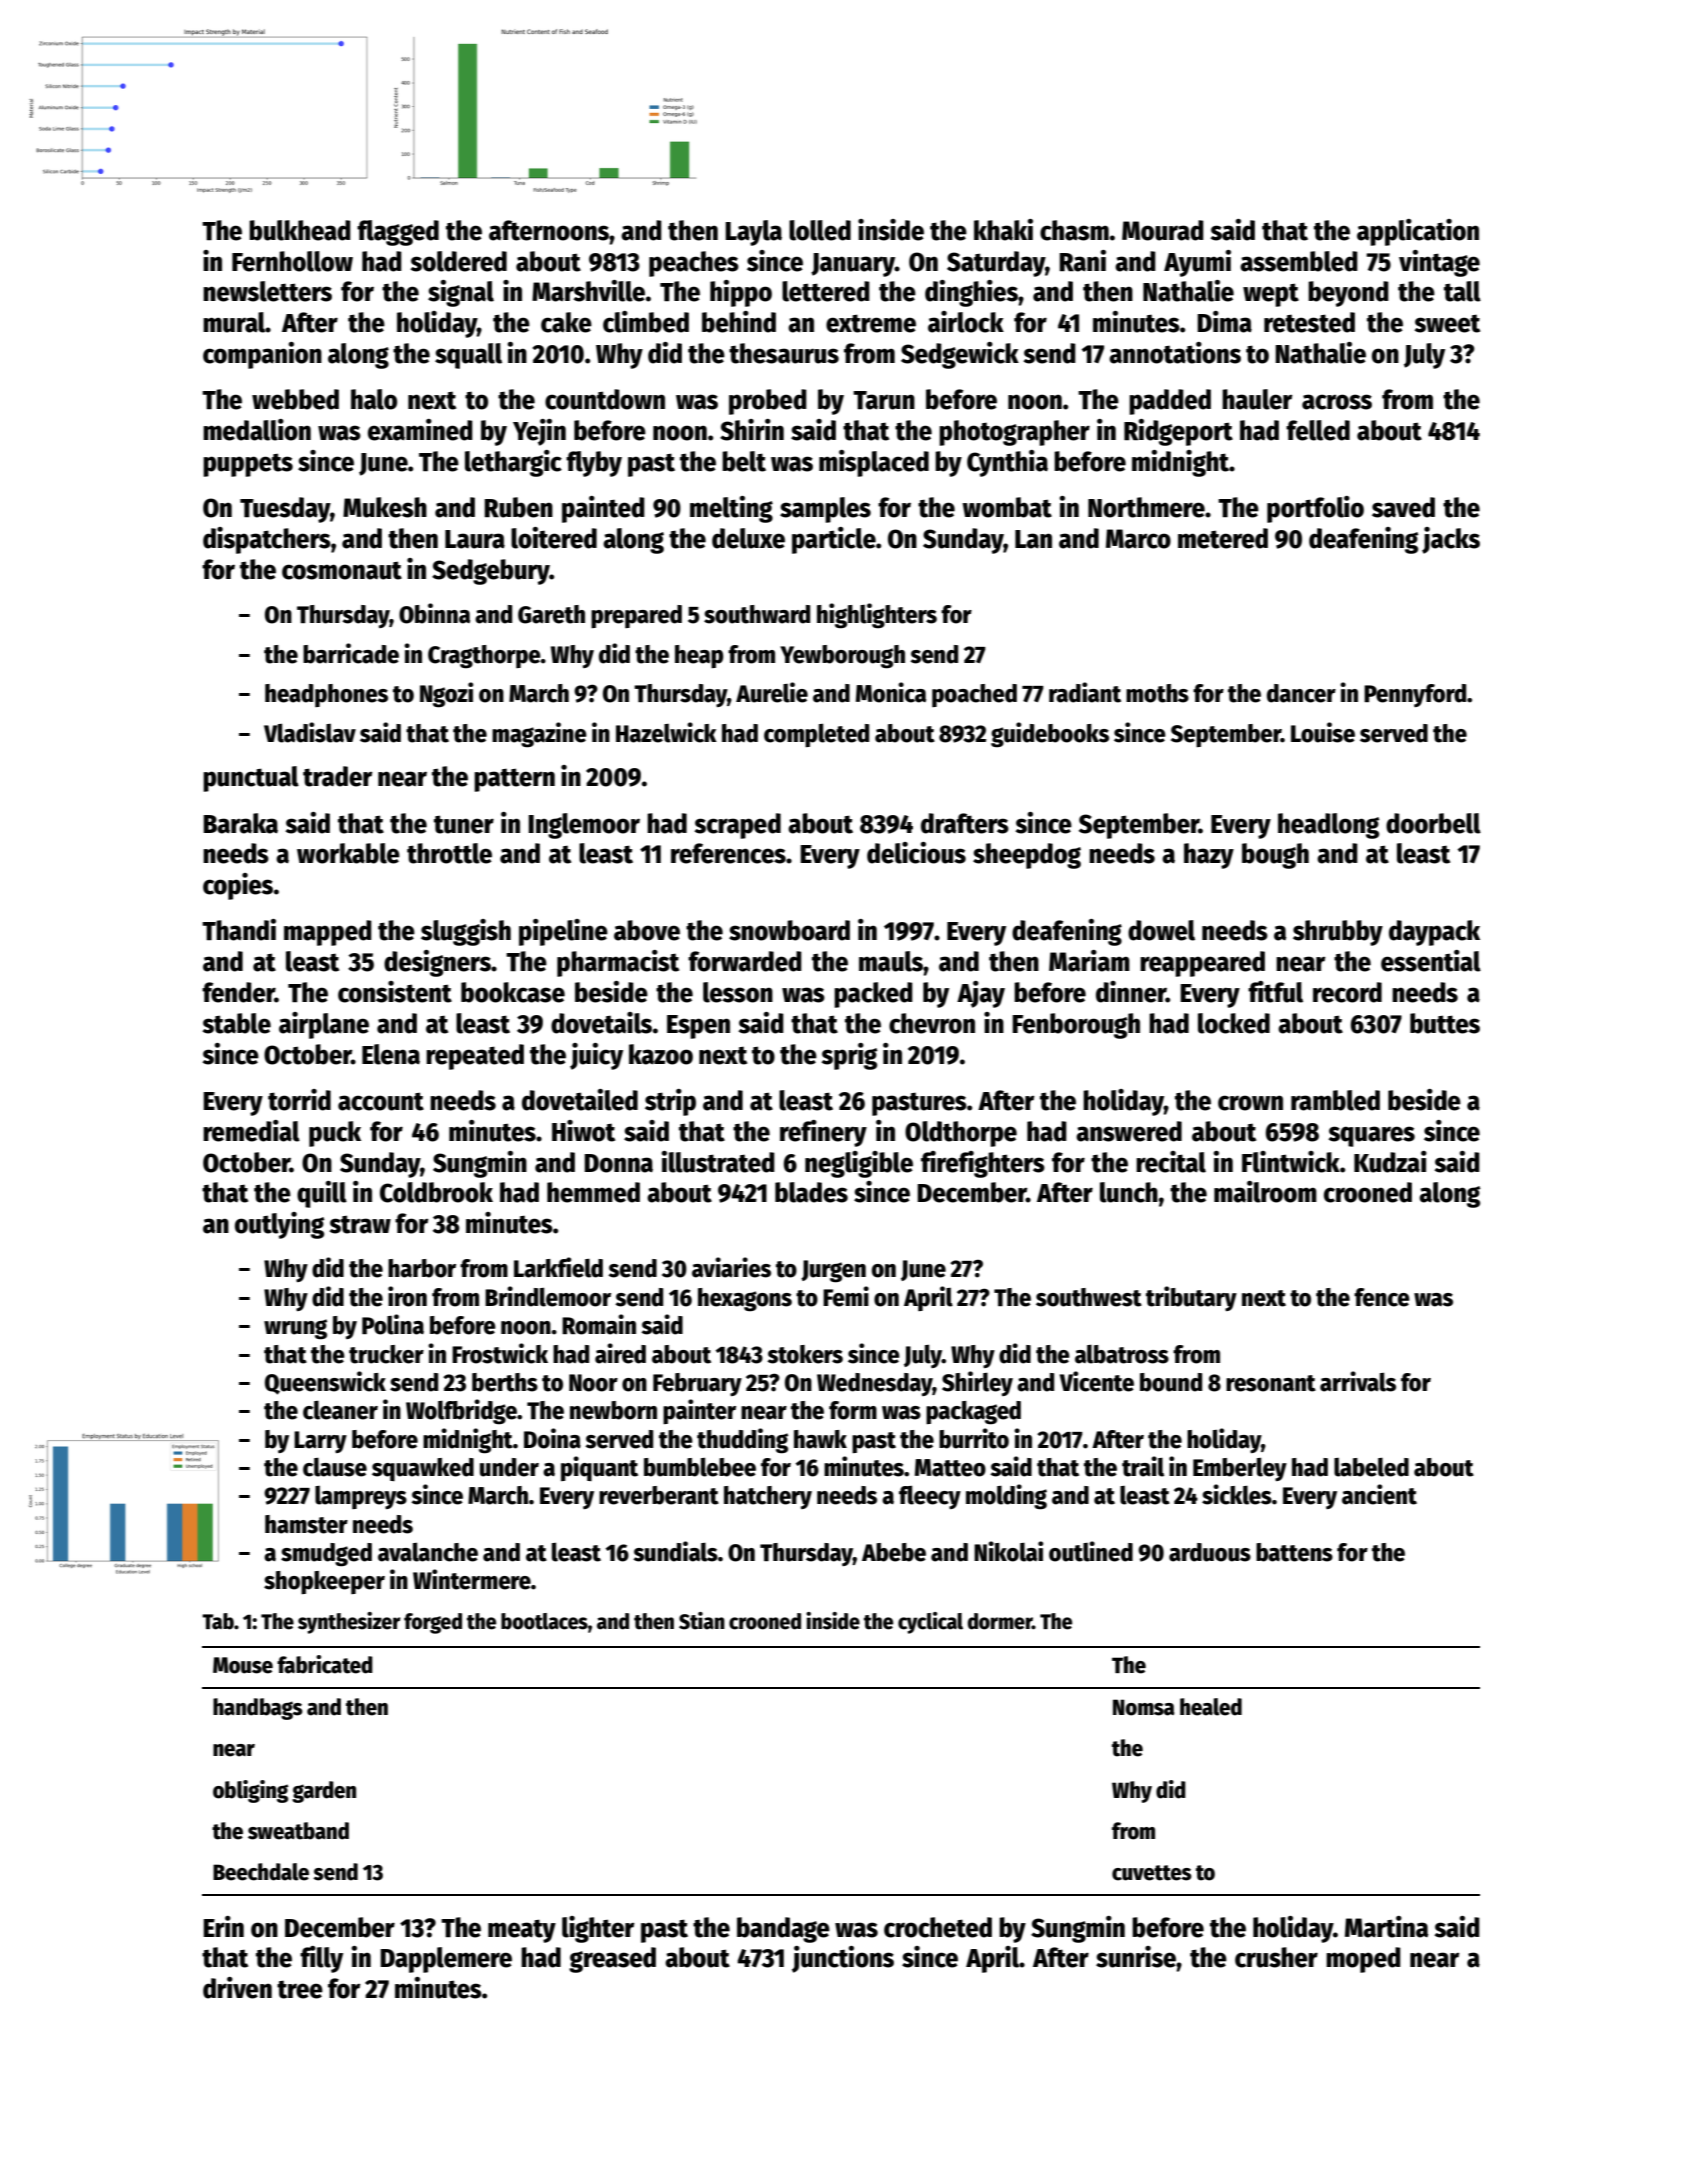 Image resolution: width=1683 pixels, height=2178 pixels. Describe the element at coordinates (324, 1792) in the image. I see `garden` at that location.
